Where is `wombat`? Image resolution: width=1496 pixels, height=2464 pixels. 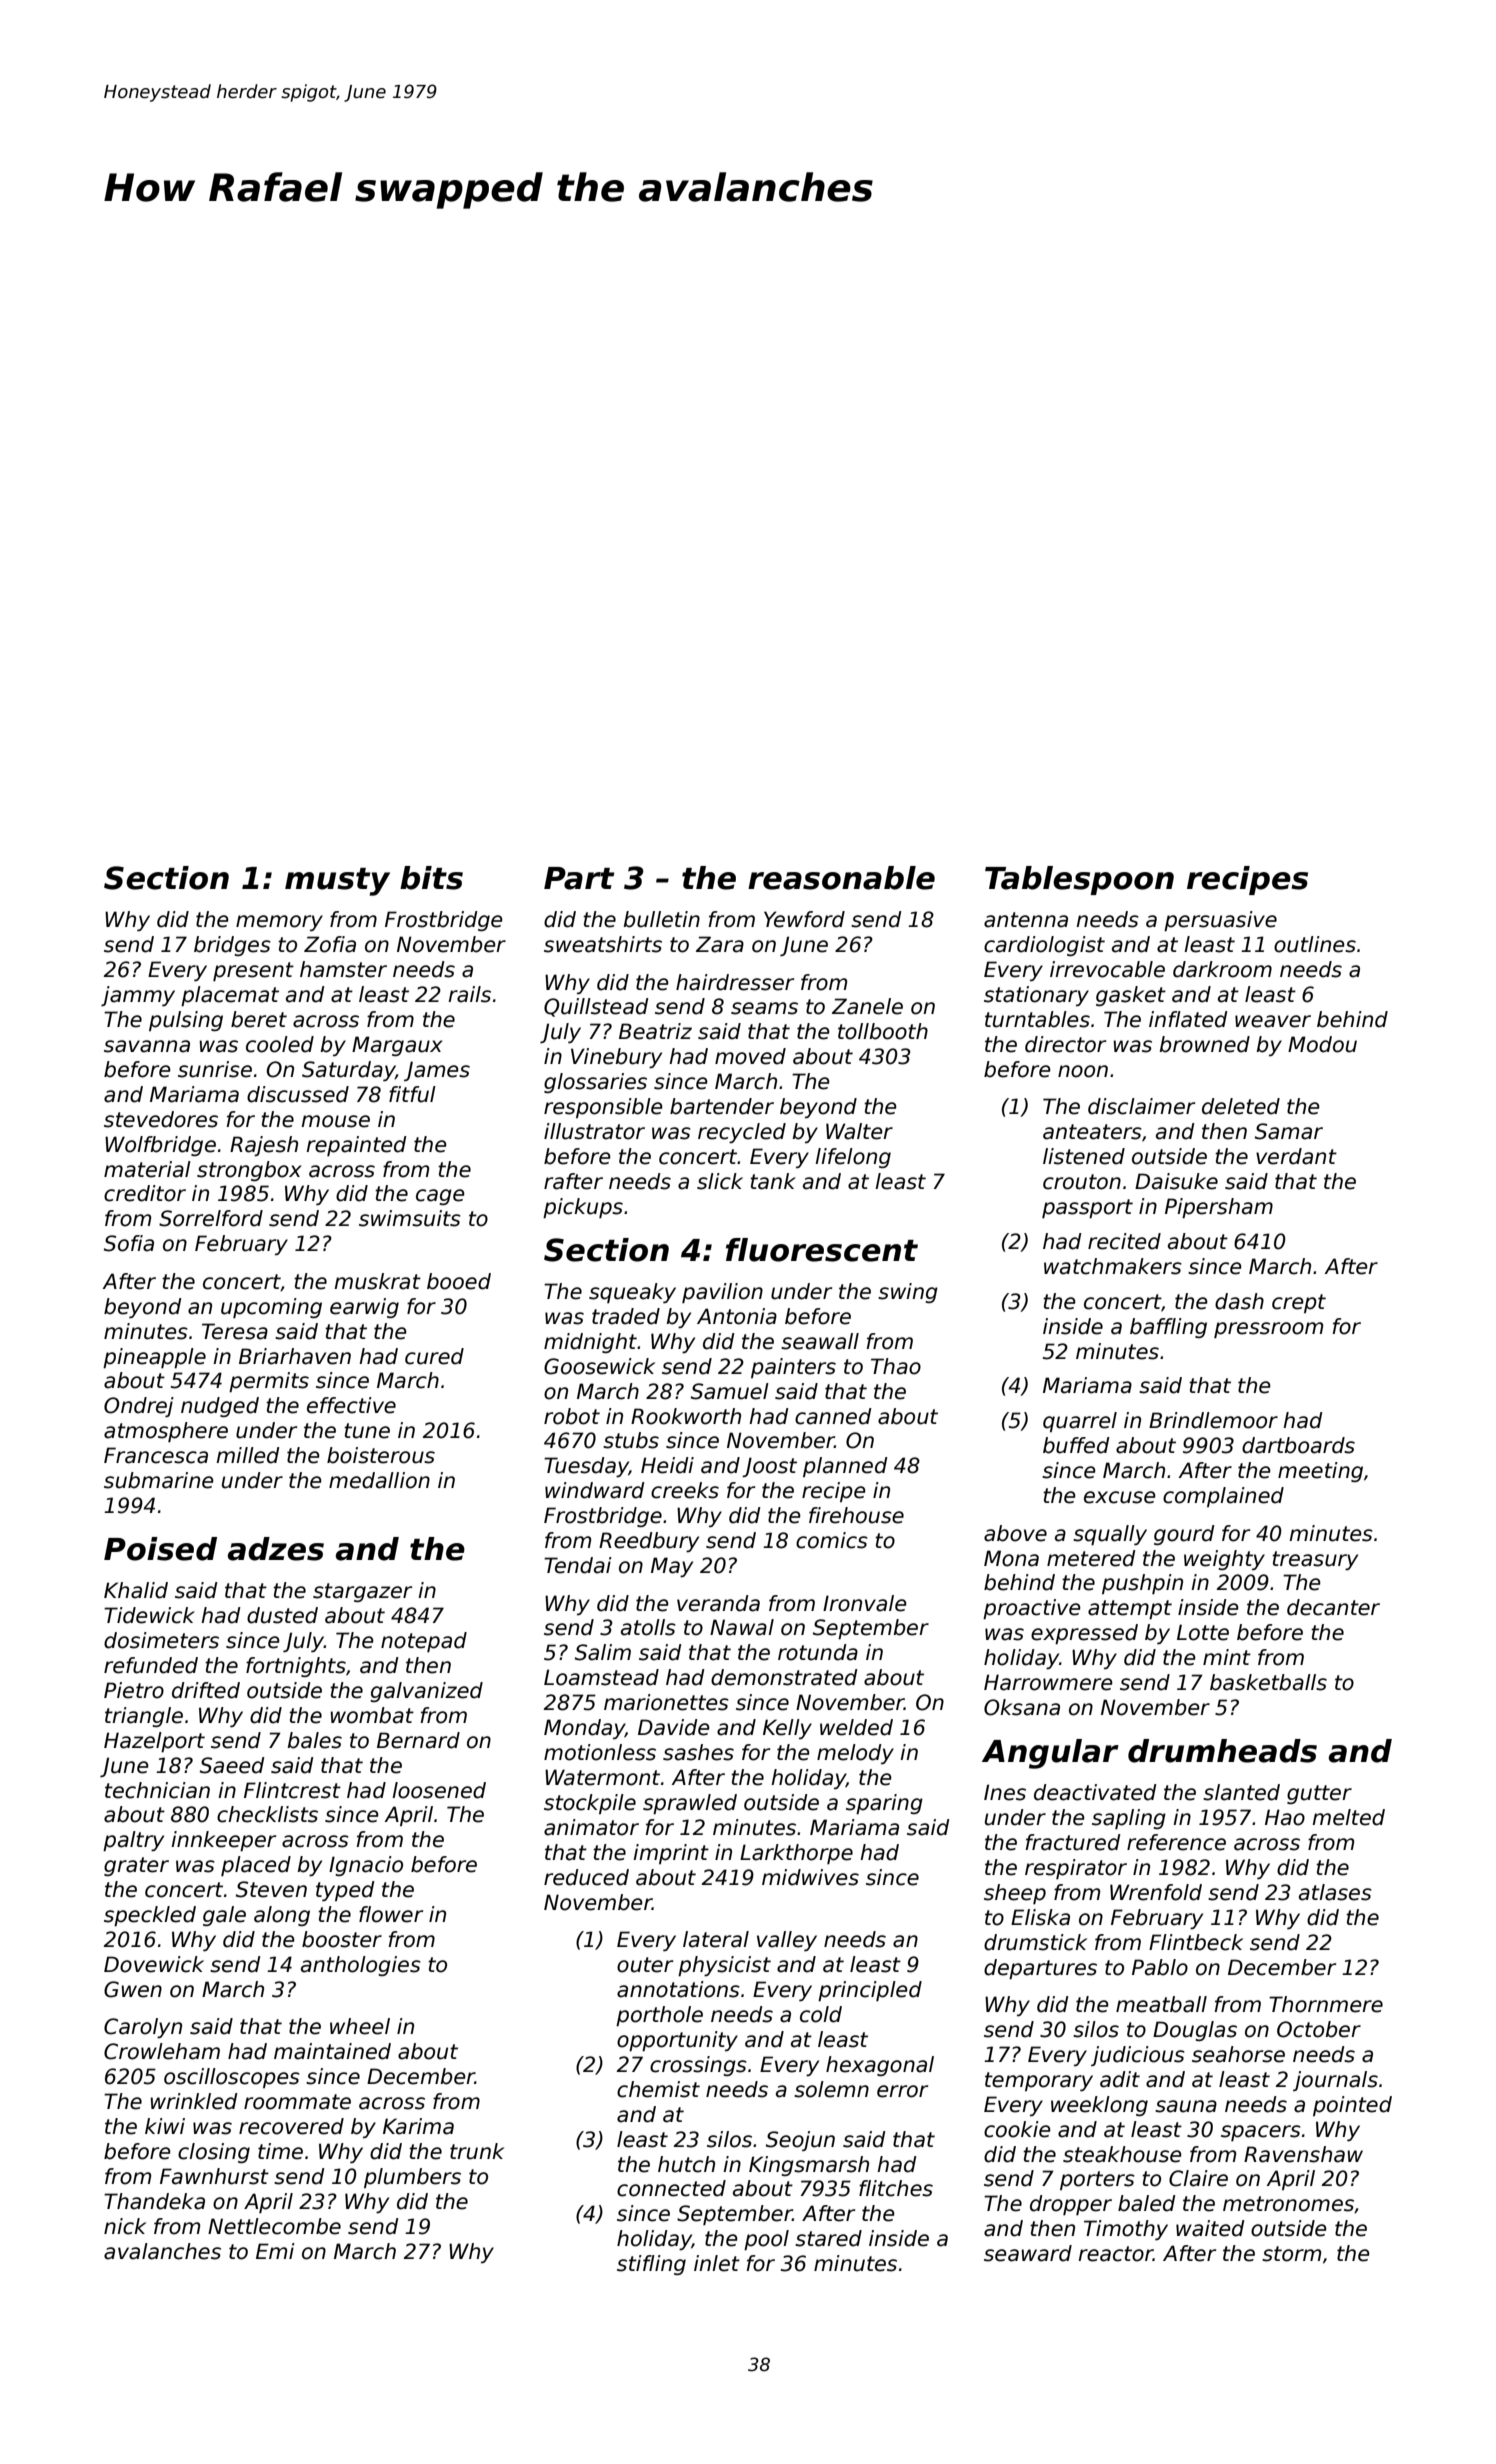
wombat is located at coordinates (372, 1715).
